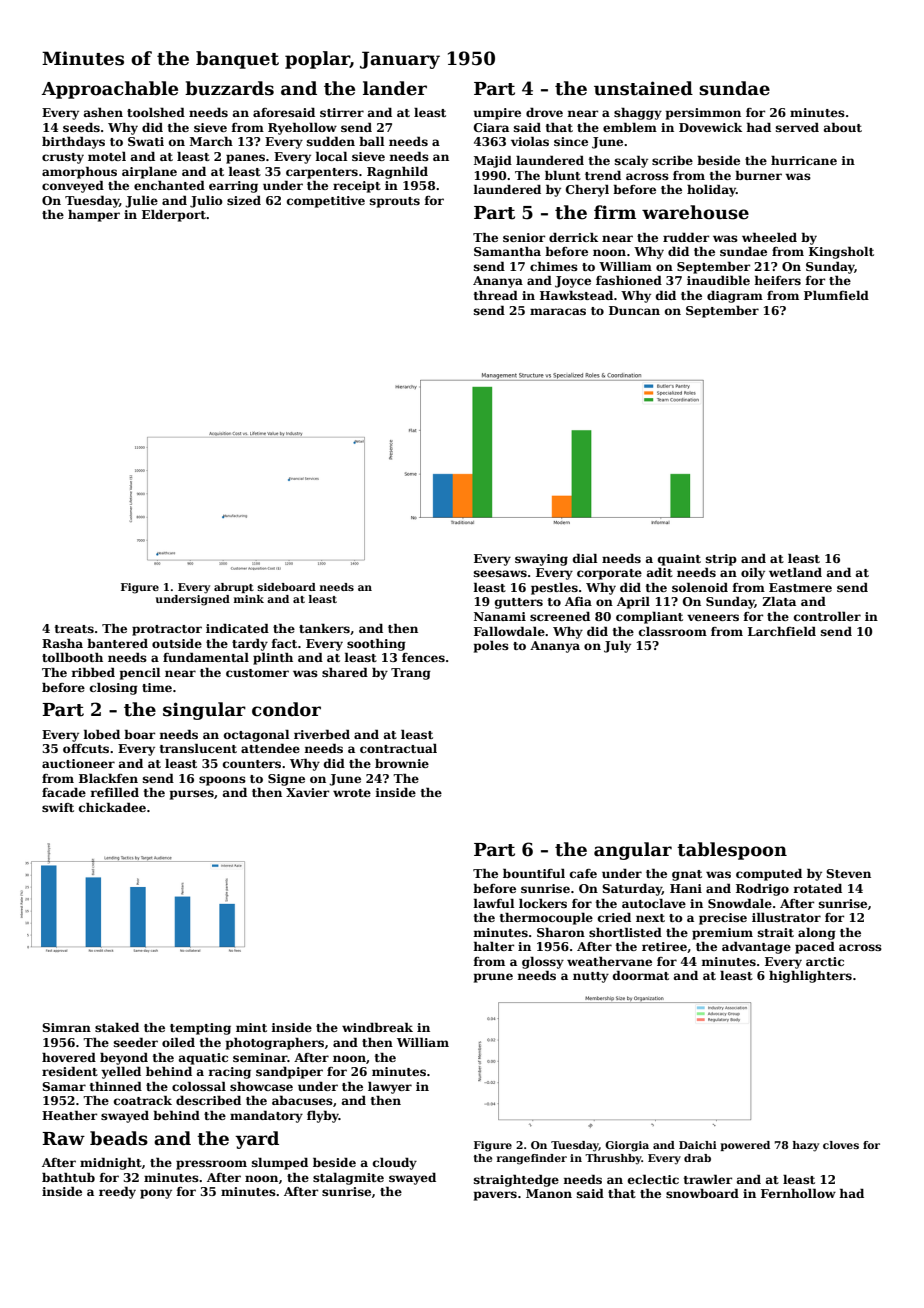  Describe the element at coordinates (549, 1193) in the screenshot. I see `Manon` at that location.
